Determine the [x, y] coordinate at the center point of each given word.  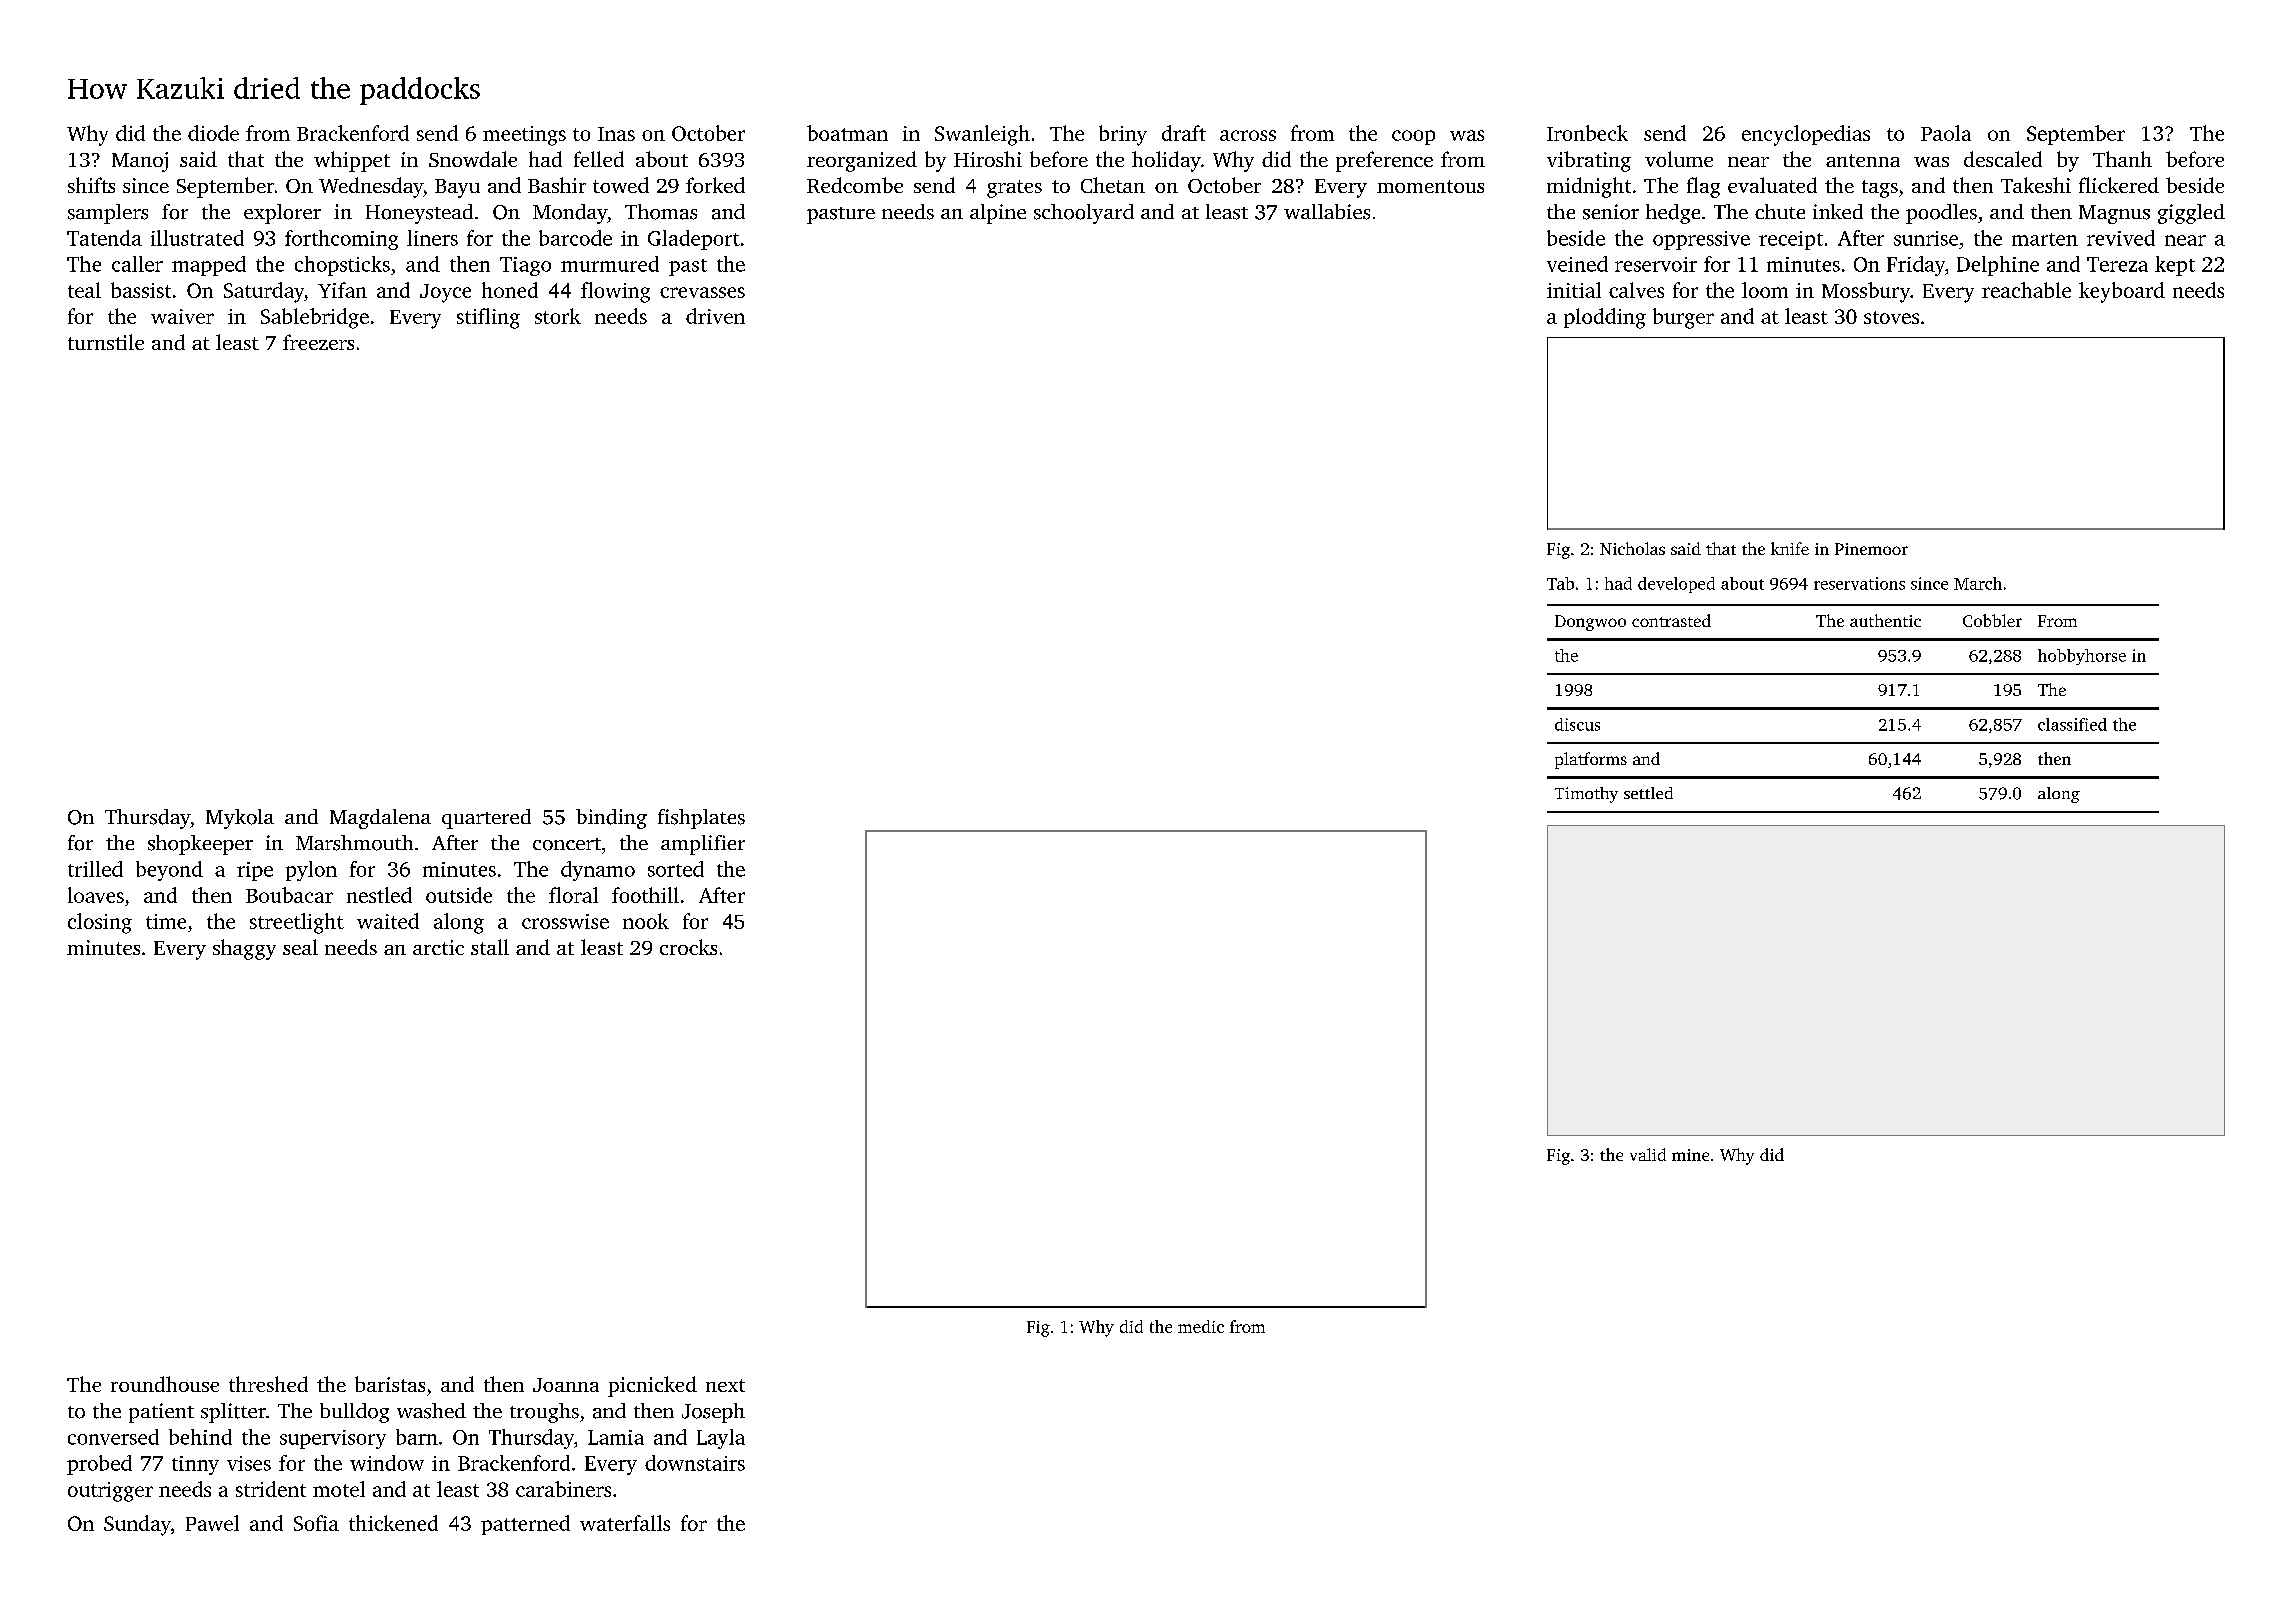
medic [1201, 1326]
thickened [393, 1523]
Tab [1560, 583]
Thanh [2122, 159]
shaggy [244, 949]
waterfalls [625, 1523]
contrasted [1671, 620]
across [1248, 135]
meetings [524, 136]
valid [1648, 1154]
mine [1690, 1155]
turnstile [106, 342]
